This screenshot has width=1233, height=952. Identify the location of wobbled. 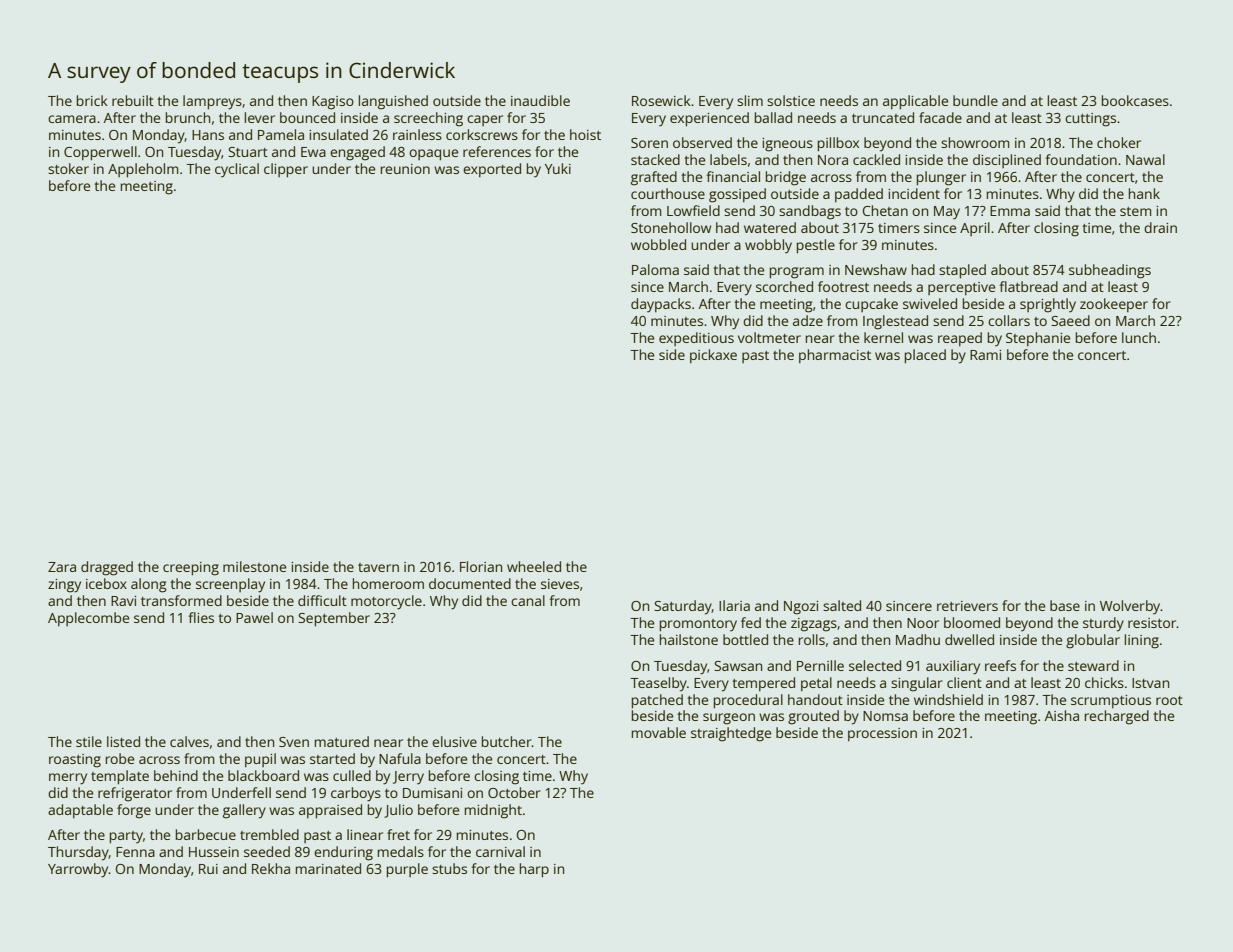
(658, 244).
